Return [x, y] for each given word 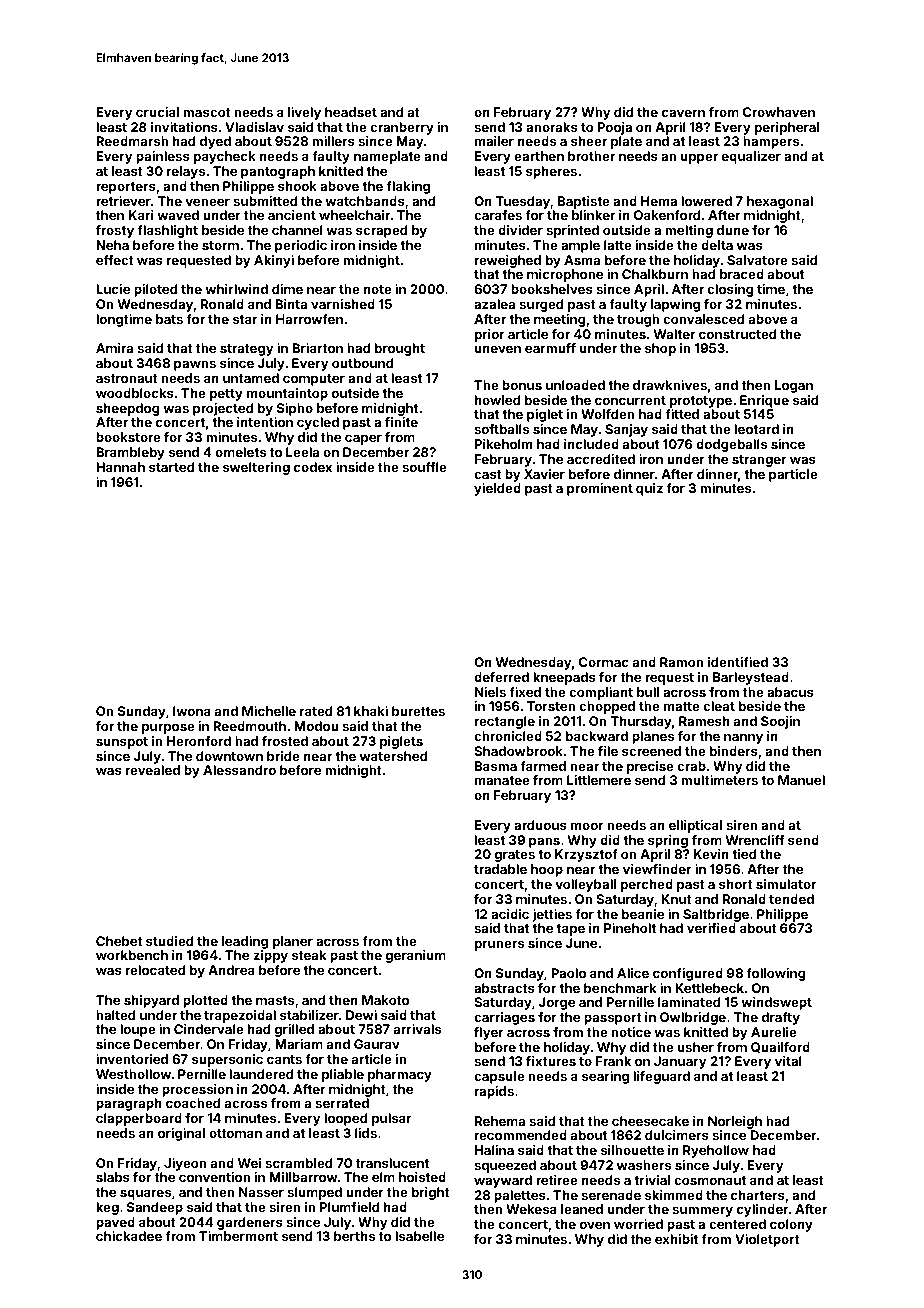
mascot [207, 112]
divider [520, 230]
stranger [759, 461]
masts [275, 1000]
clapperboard [139, 1119]
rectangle [505, 722]
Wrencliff [755, 840]
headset [351, 112]
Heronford [199, 741]
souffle [424, 467]
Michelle [269, 711]
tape [570, 930]
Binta [291, 304]
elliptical [695, 826]
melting [689, 231]
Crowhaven [779, 112]
